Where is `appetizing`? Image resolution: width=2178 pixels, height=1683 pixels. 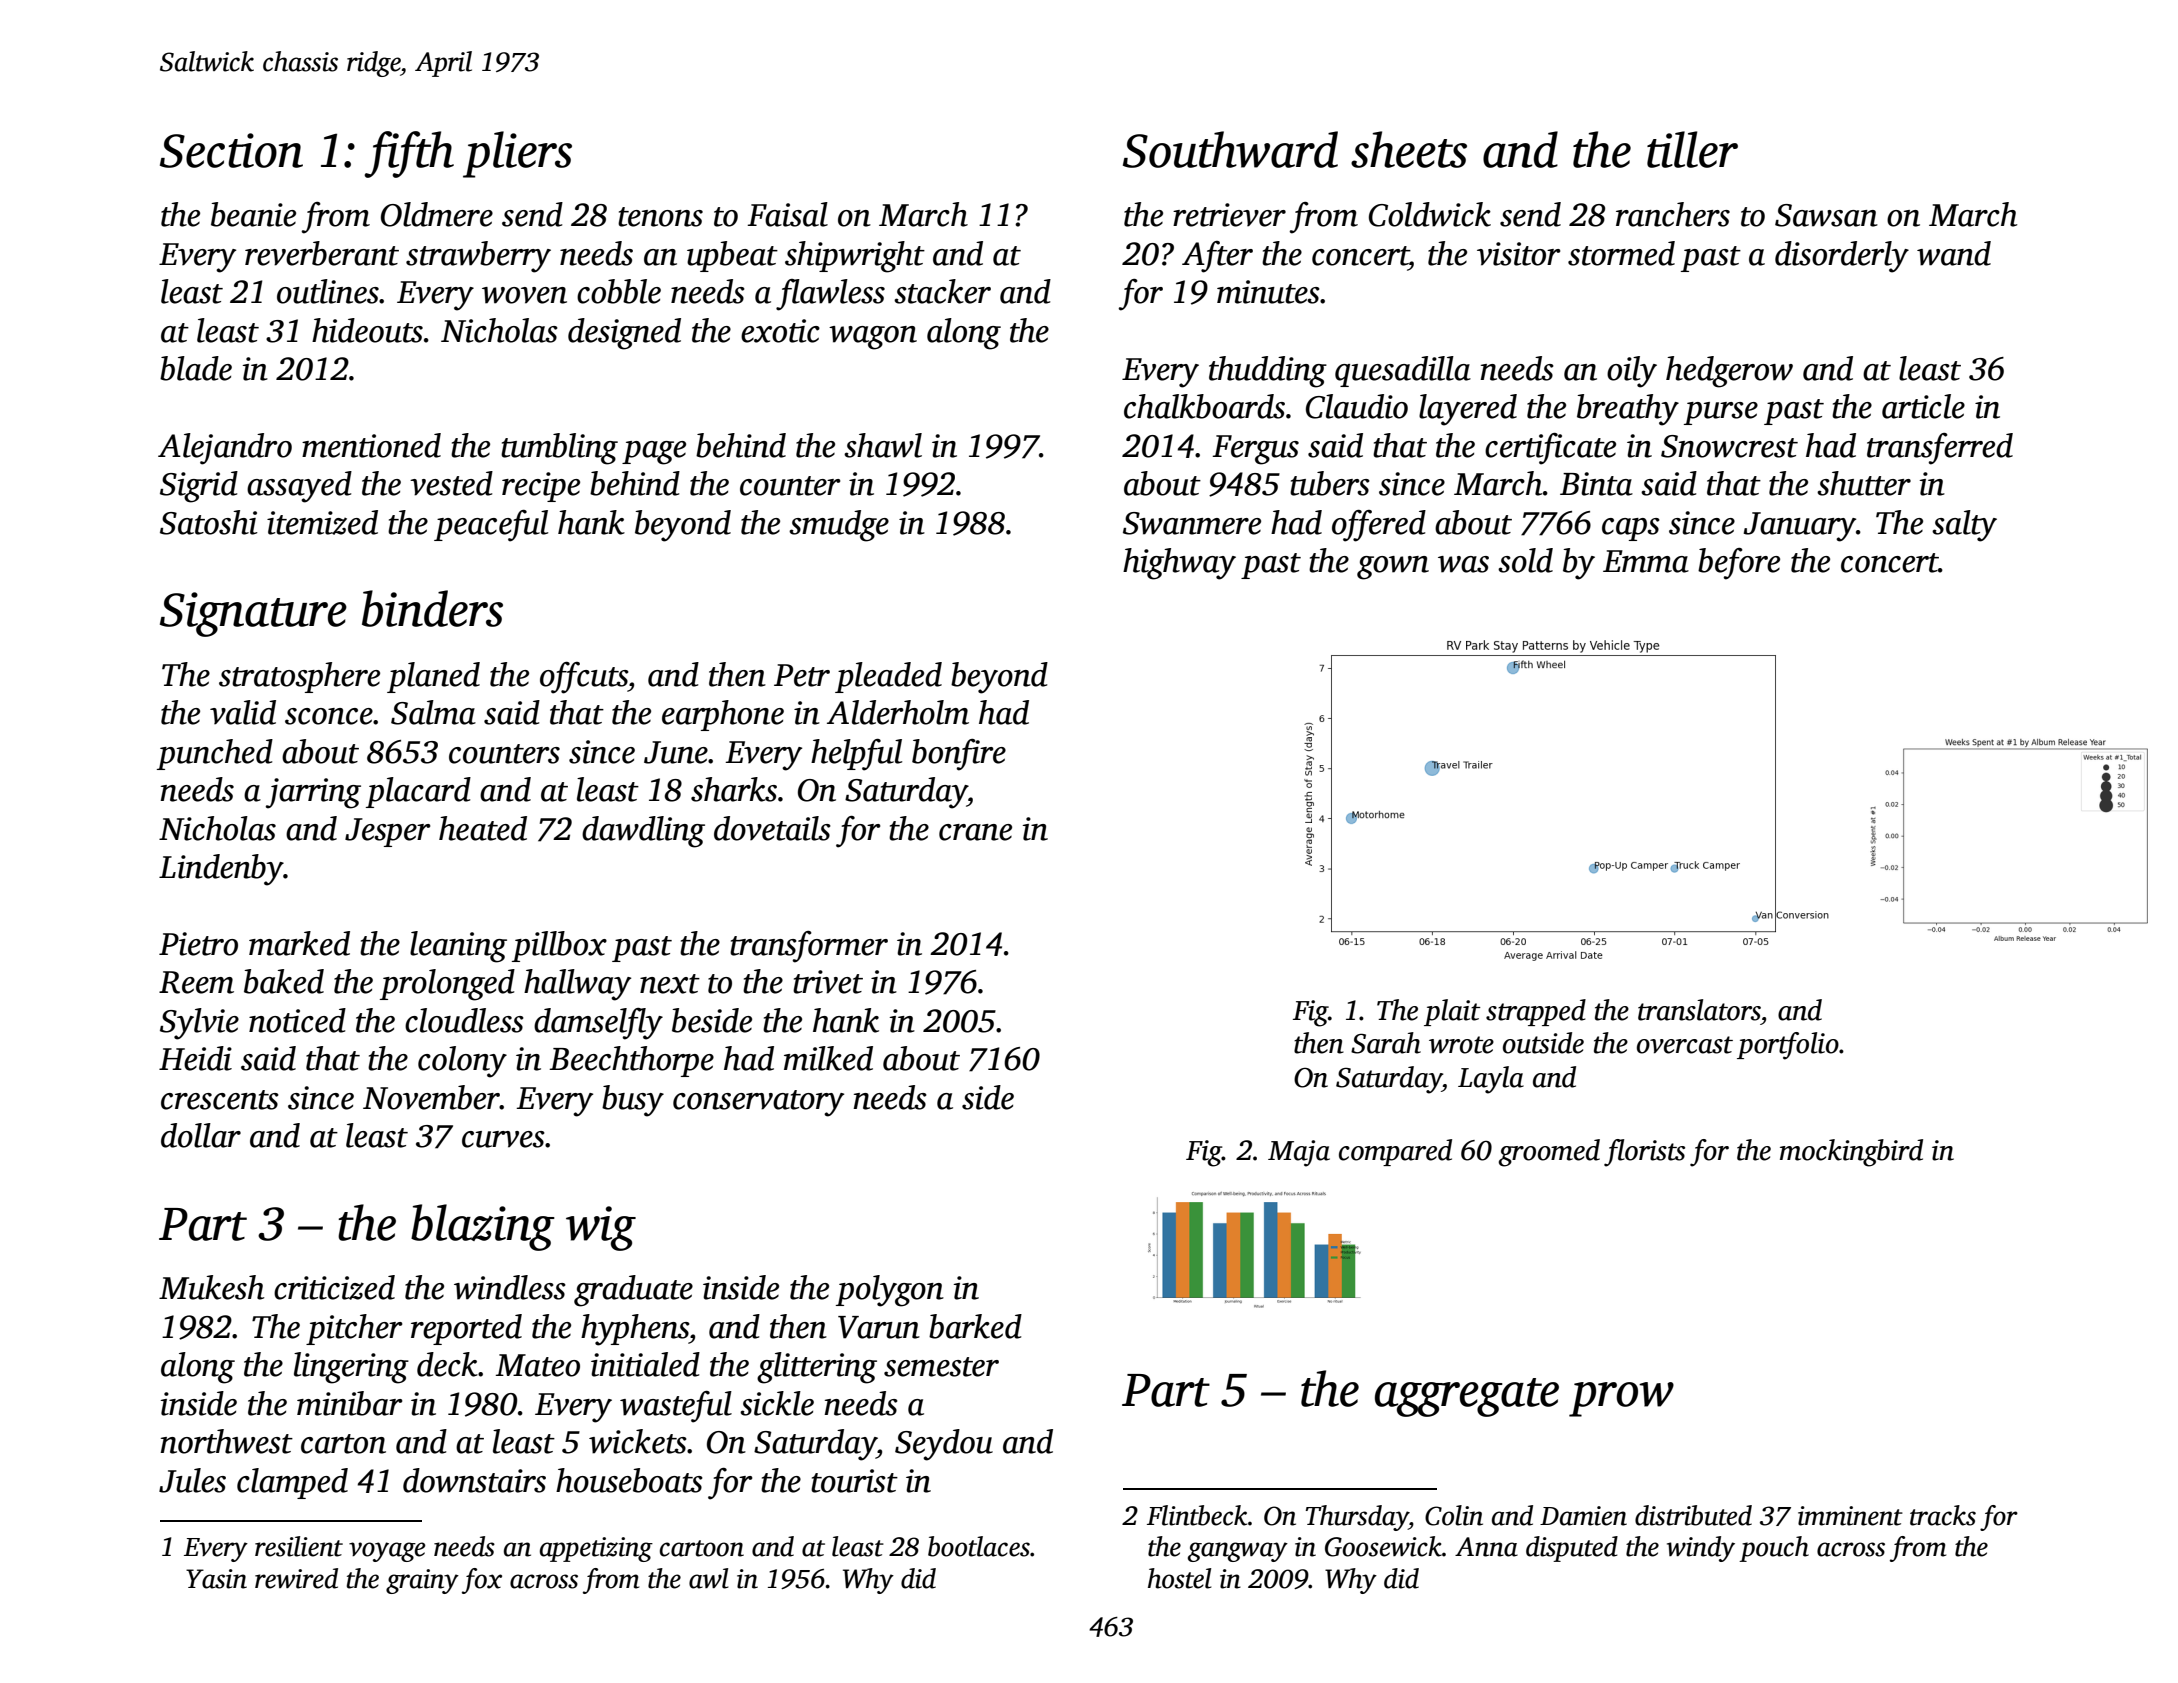 appetizing is located at coordinates (596, 1549).
